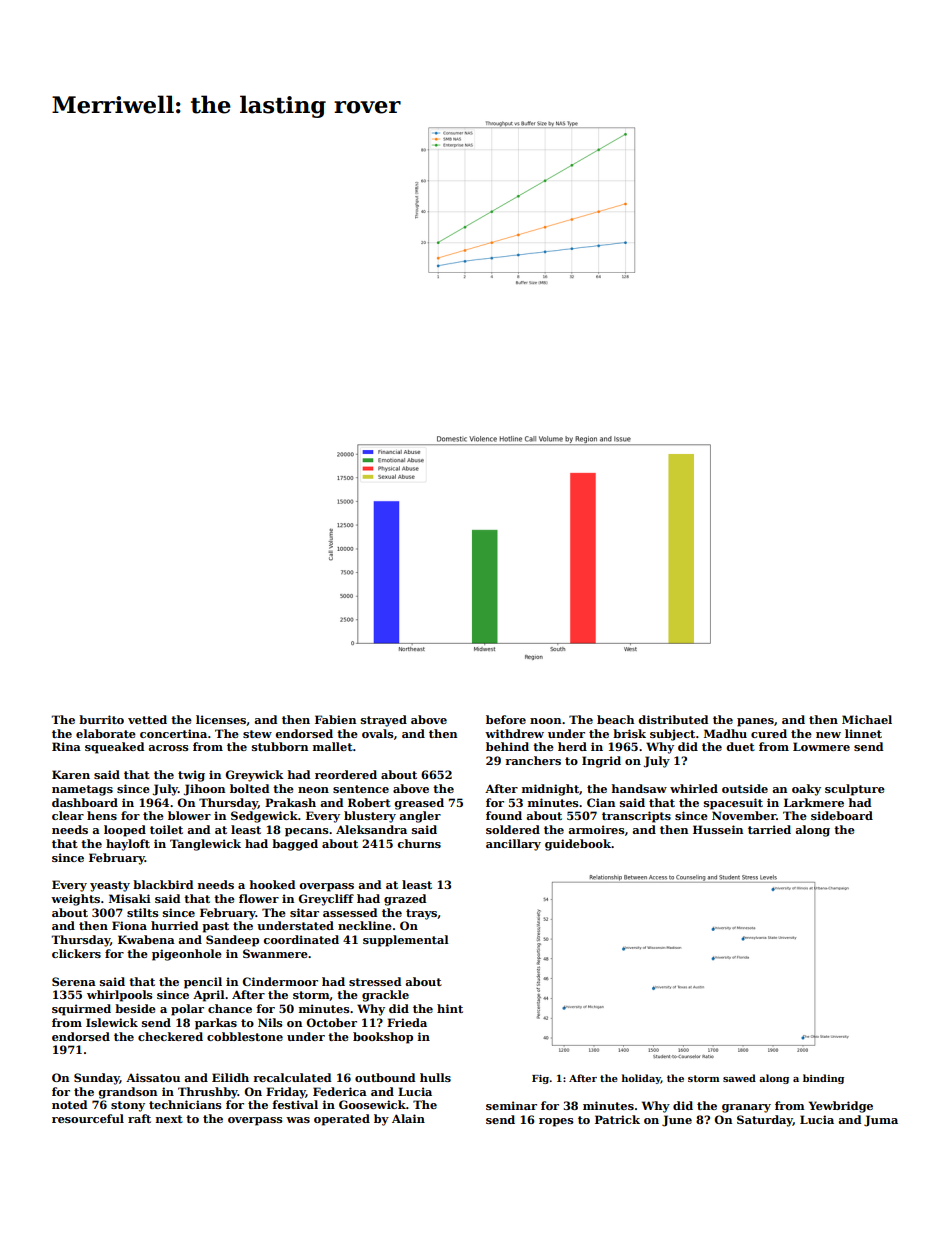 This screenshot has height=1233, width=952. Describe the element at coordinates (718, 829) in the screenshot. I see `Hussein` at that location.
